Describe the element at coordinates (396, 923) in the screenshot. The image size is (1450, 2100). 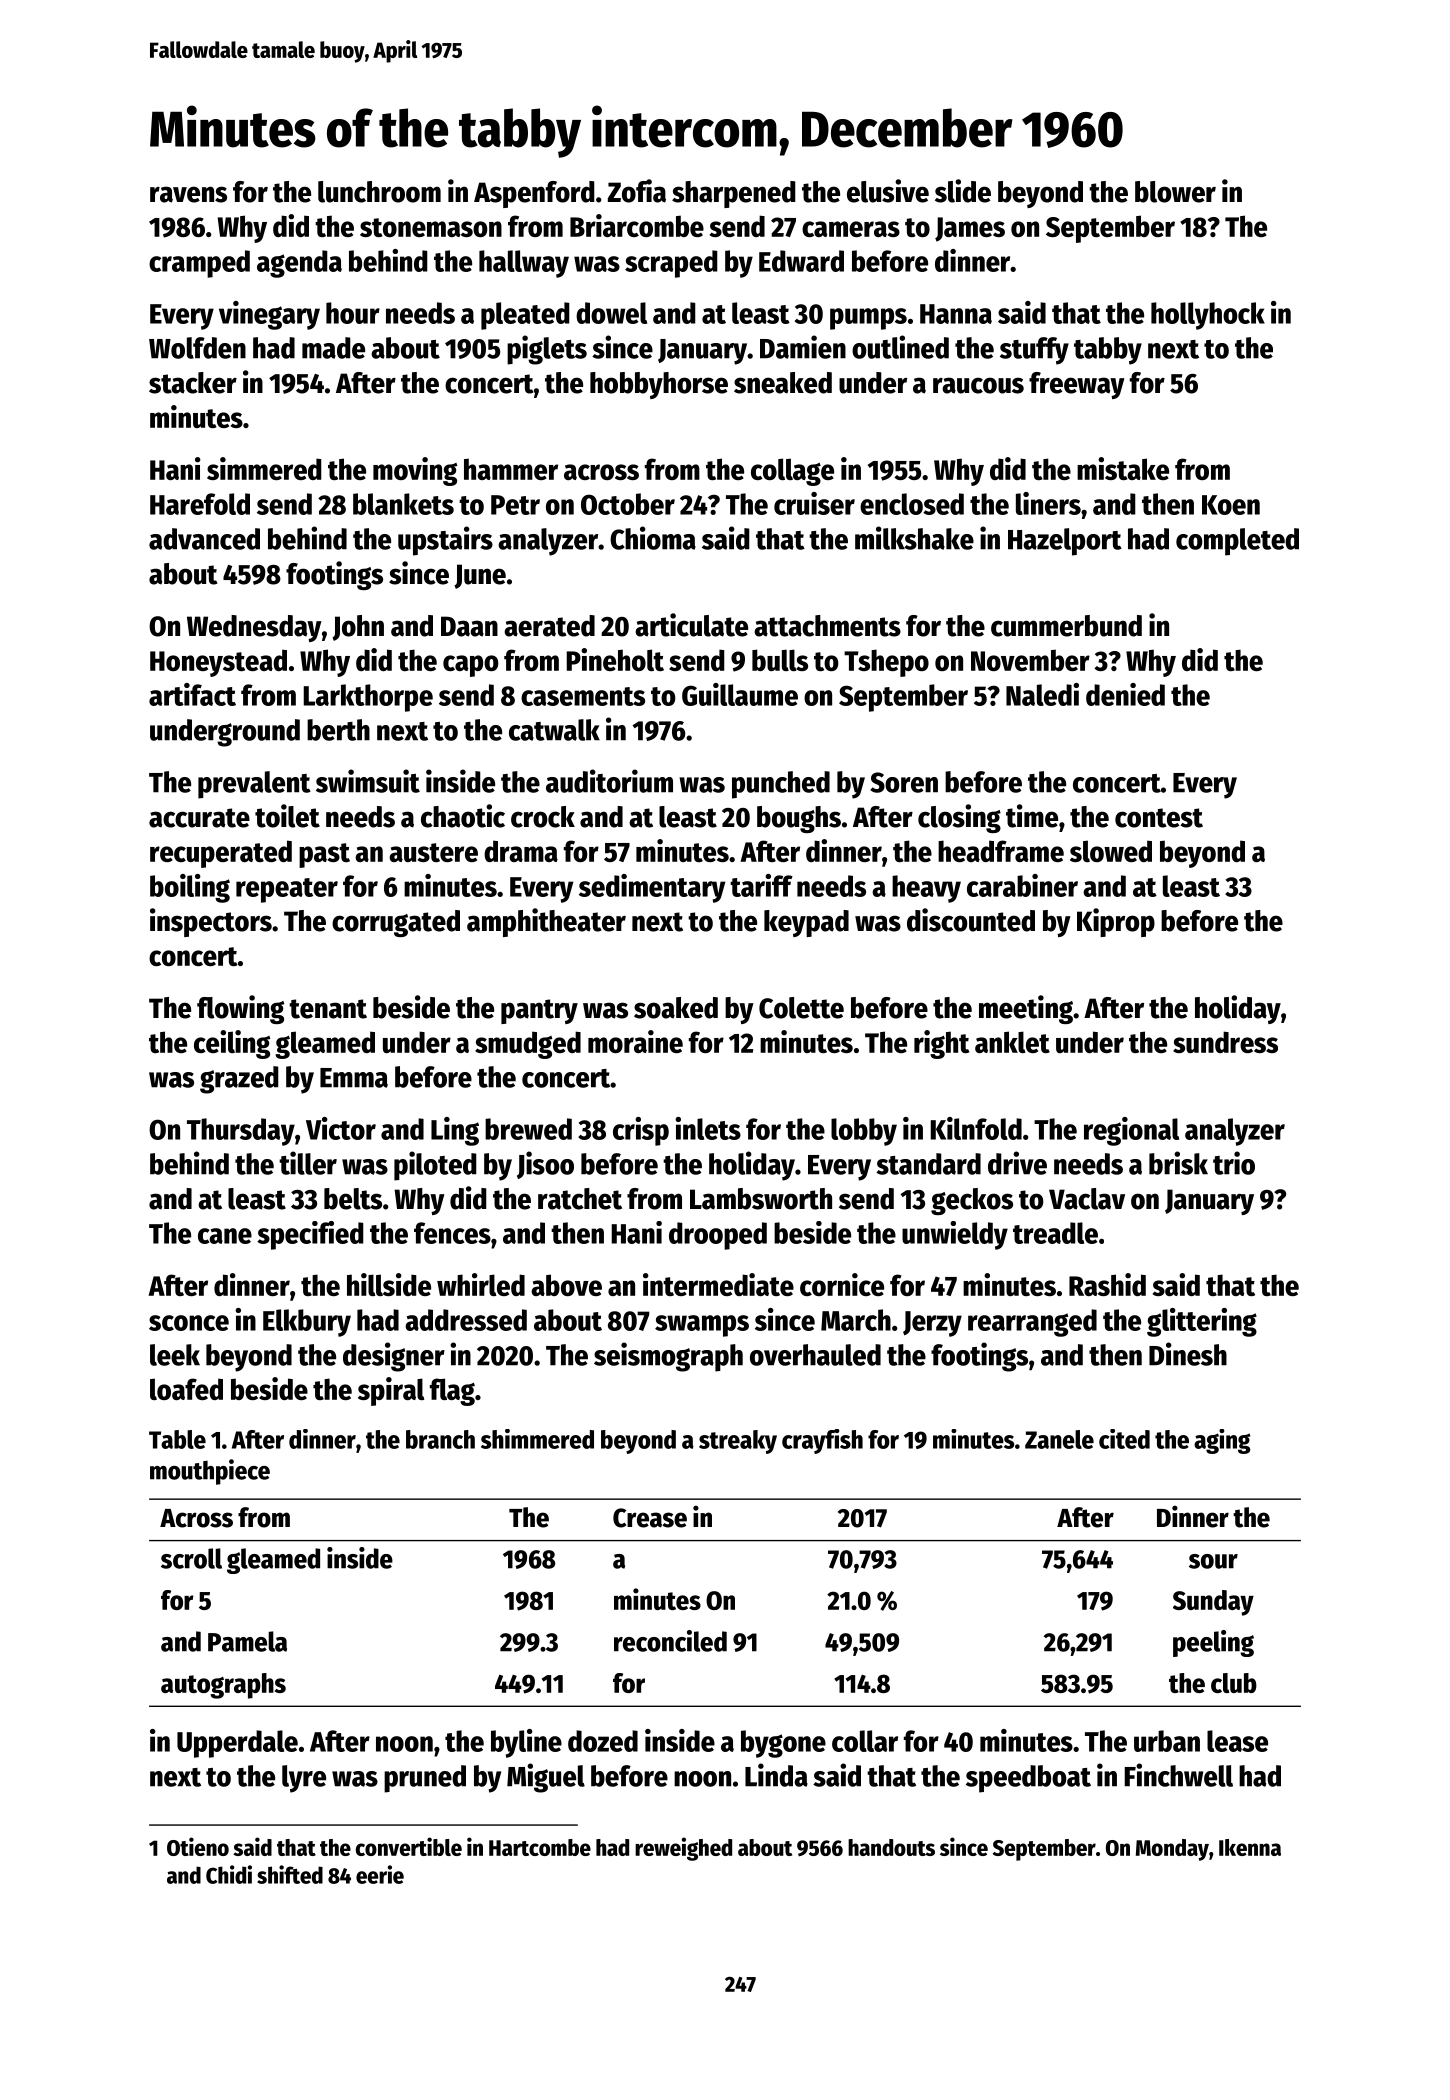
I see `corrugated` at that location.
